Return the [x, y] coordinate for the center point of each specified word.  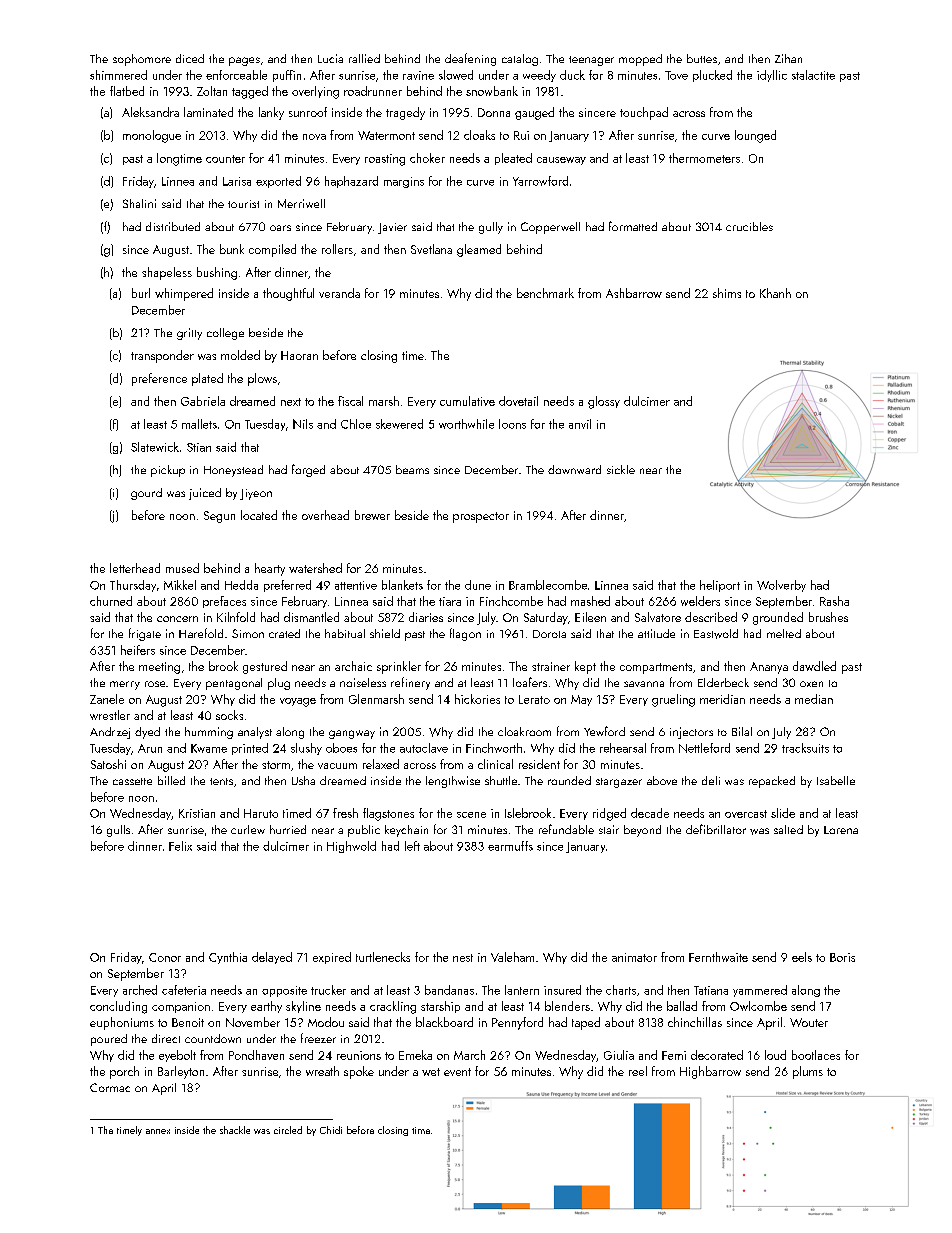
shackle [235, 1130]
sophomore [142, 60]
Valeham [512, 957]
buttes [702, 58]
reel [638, 1071]
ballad [682, 1006]
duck [572, 75]
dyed [147, 733]
